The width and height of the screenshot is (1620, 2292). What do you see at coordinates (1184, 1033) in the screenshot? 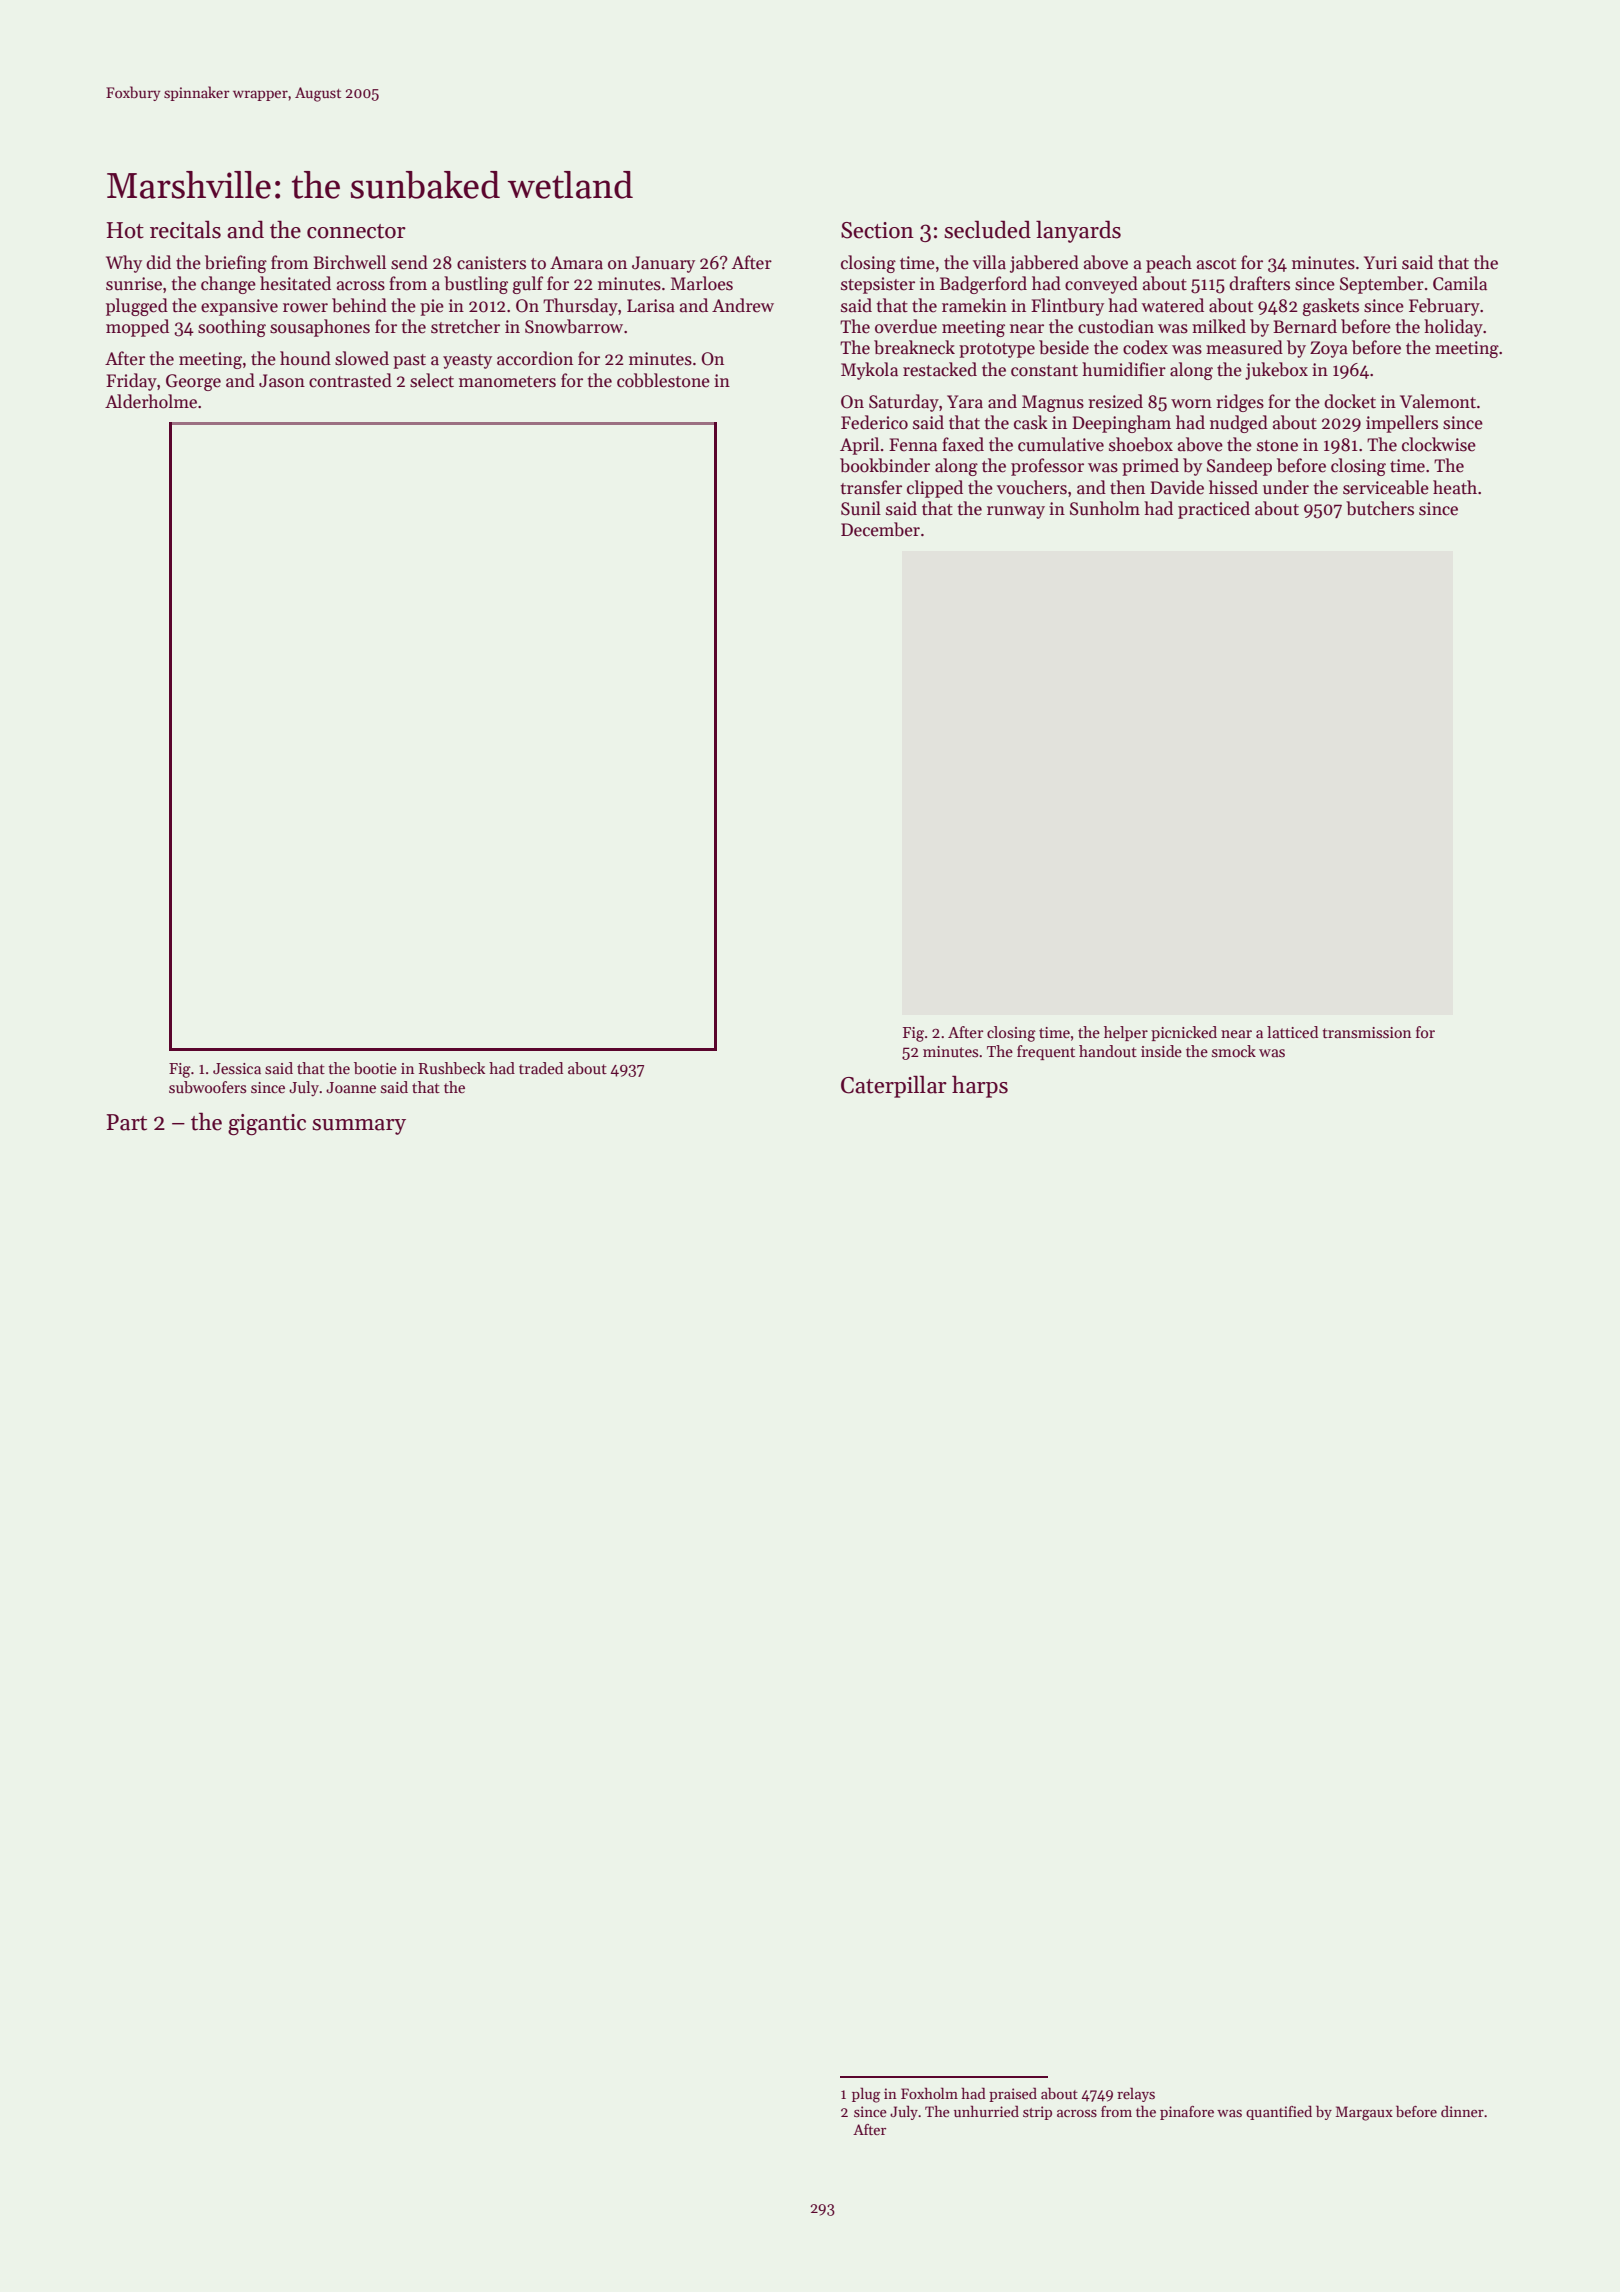
I see `picnicked` at bounding box center [1184, 1033].
